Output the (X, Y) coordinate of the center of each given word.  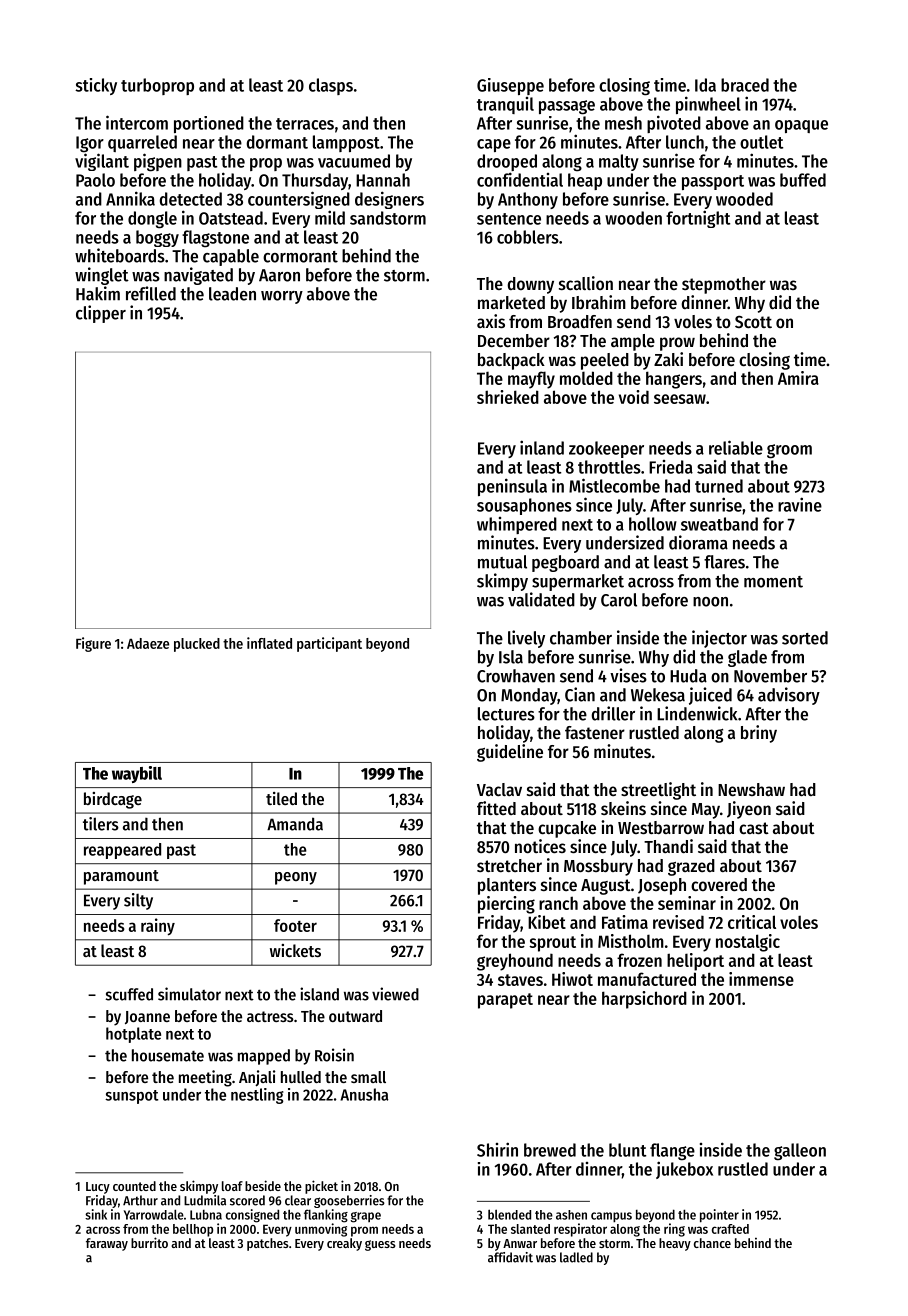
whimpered (517, 525)
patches (267, 1244)
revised (678, 922)
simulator (189, 994)
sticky (96, 86)
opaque (801, 126)
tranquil (505, 105)
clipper (101, 314)
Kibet (547, 922)
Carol (619, 600)
